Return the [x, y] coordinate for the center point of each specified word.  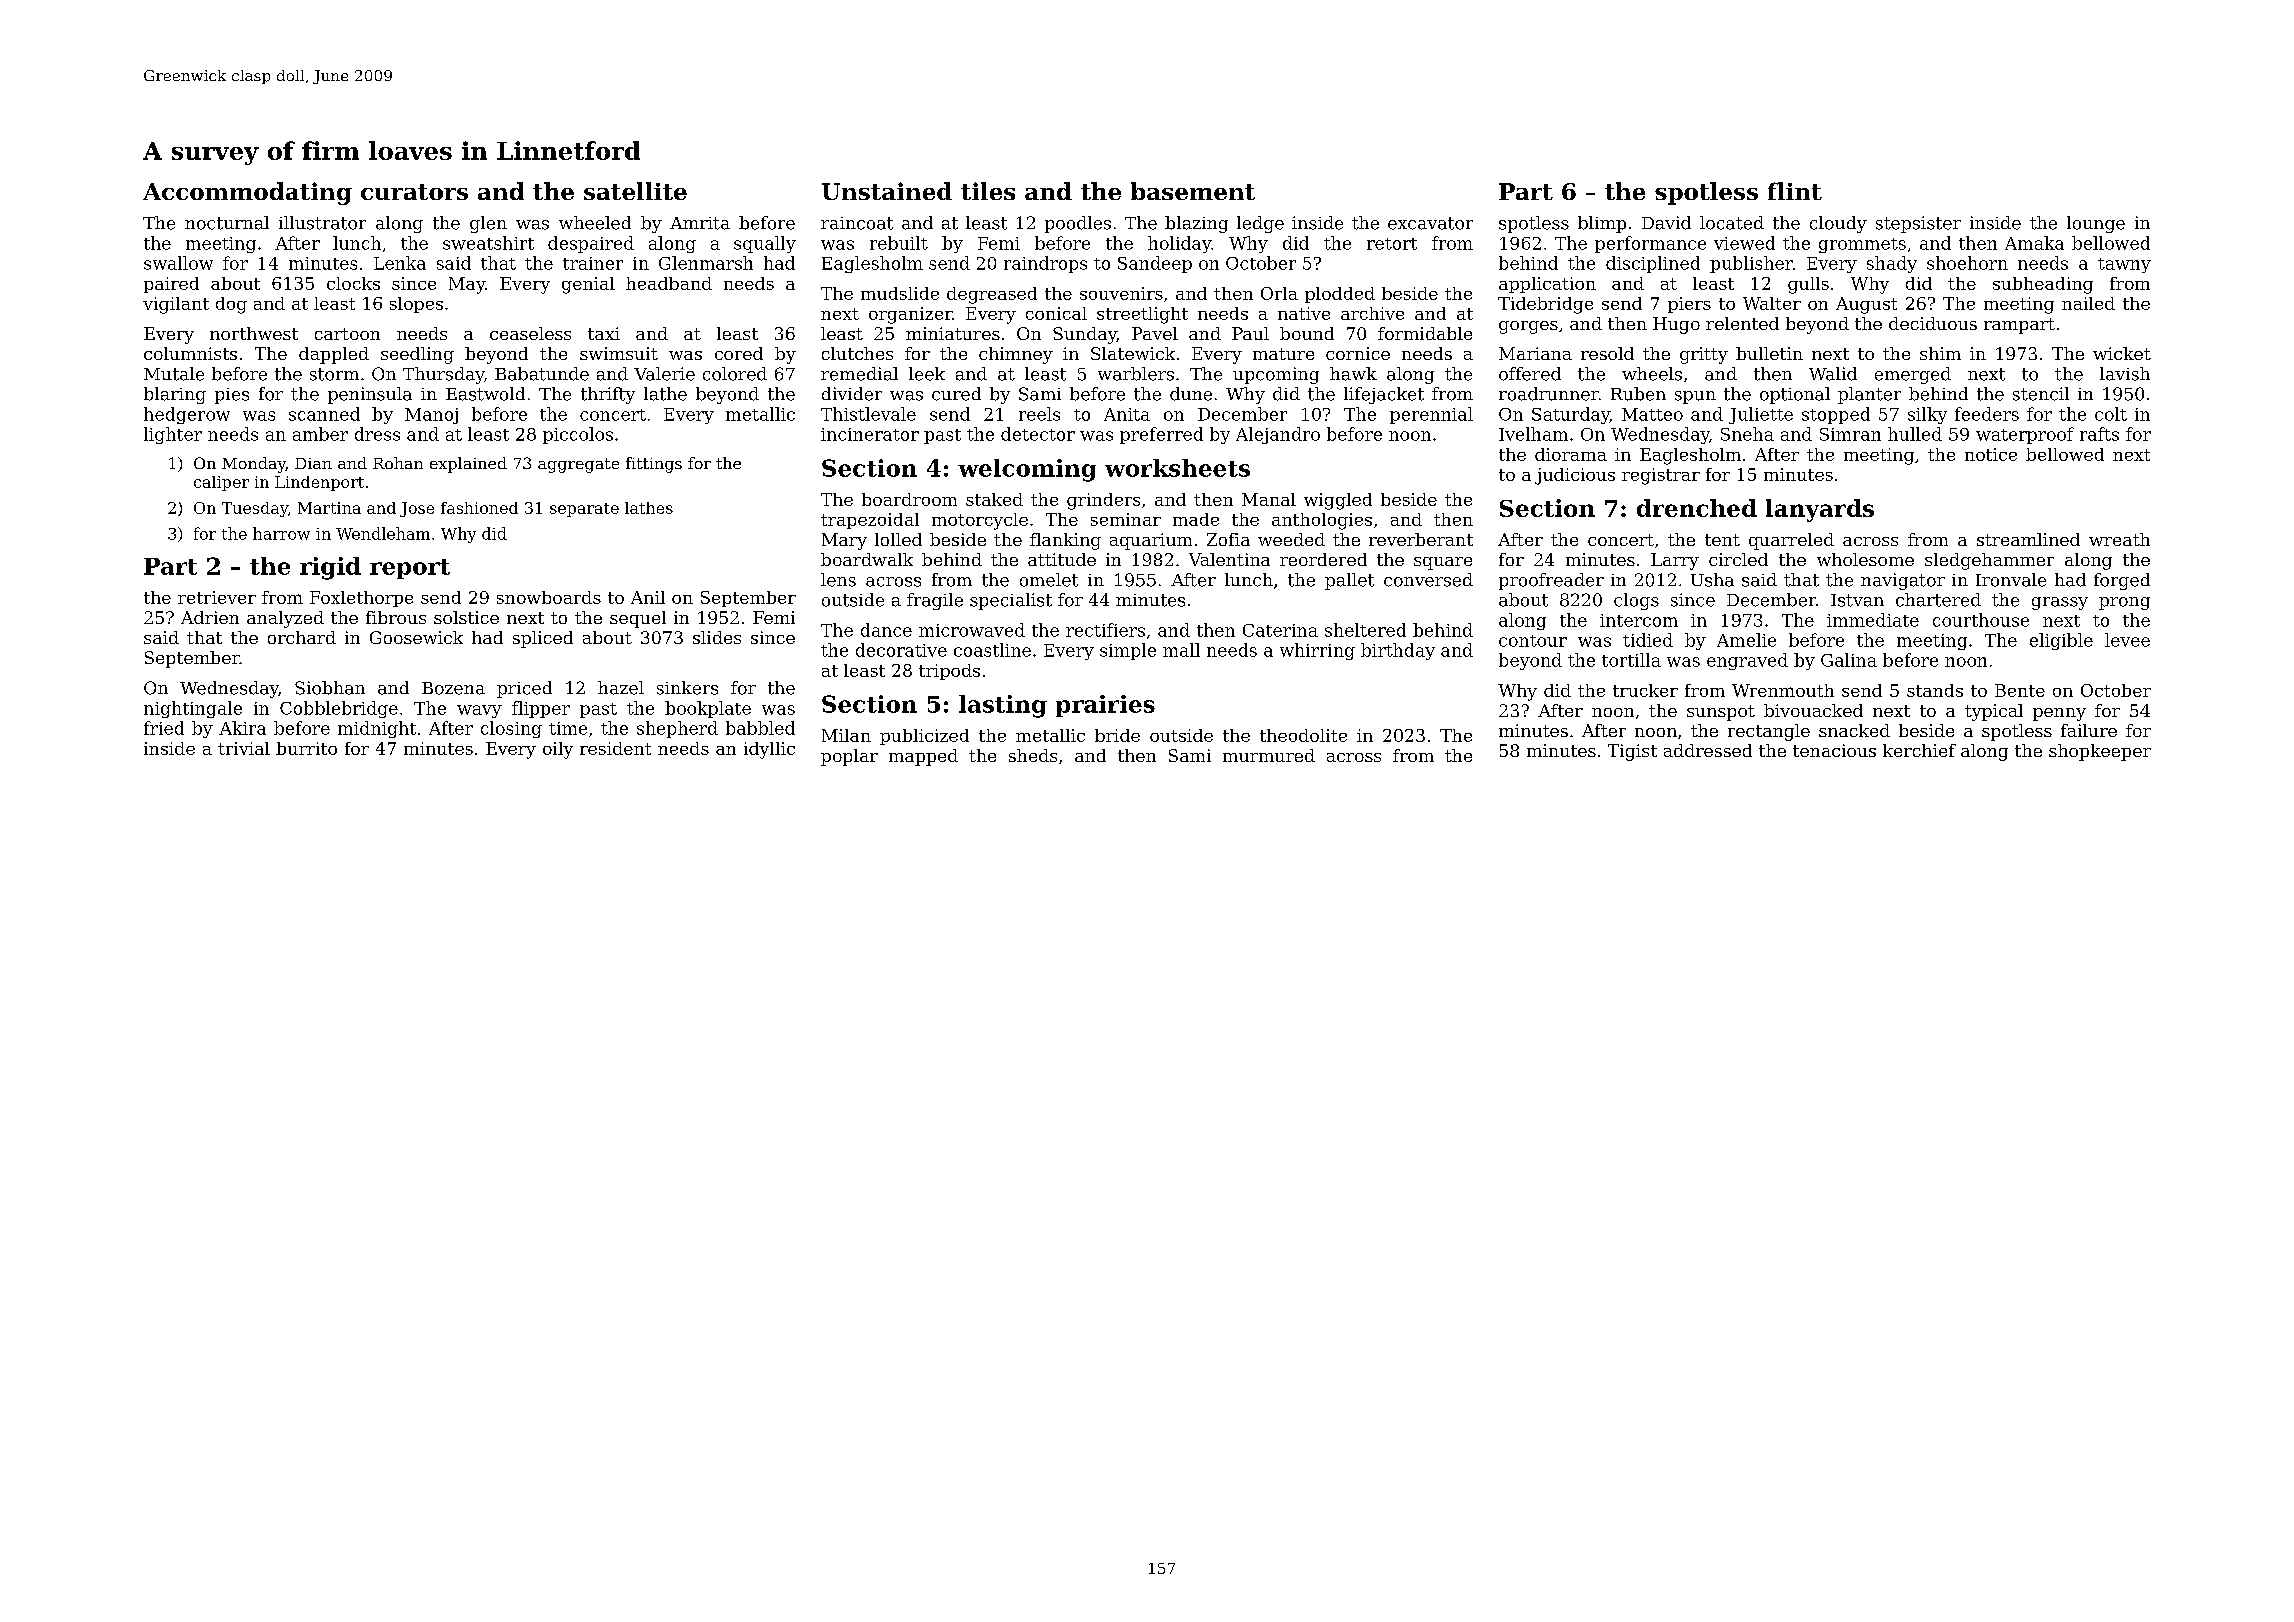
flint [1795, 191]
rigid [330, 568]
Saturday [1571, 415]
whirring [1317, 651]
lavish [2125, 374]
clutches [857, 353]
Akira [242, 728]
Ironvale [2011, 580]
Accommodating [247, 193]
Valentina [1229, 559]
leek [927, 374]
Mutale [174, 374]
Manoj [431, 416]
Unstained [887, 191]
